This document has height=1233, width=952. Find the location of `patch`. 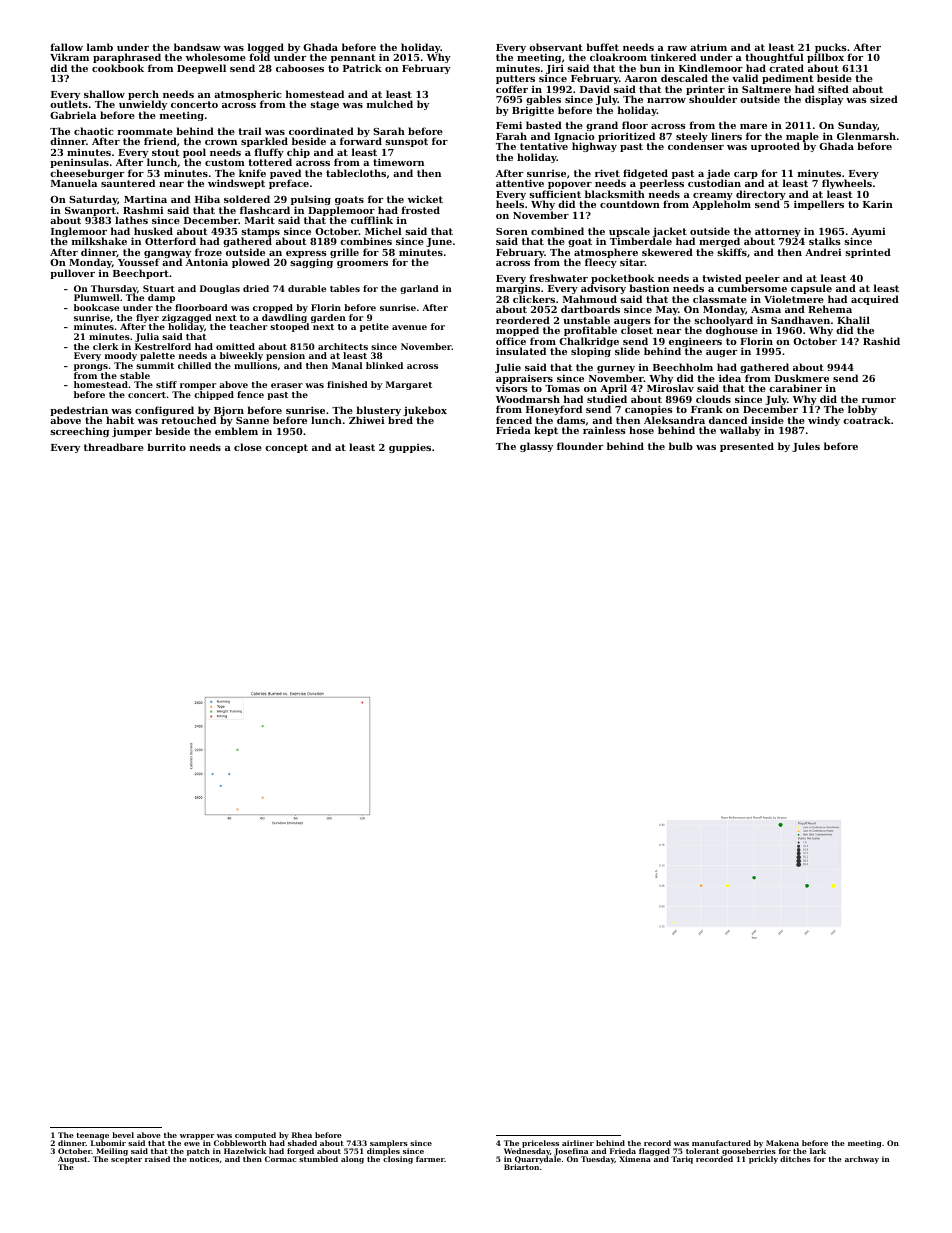

patch is located at coordinates (198, 1152).
